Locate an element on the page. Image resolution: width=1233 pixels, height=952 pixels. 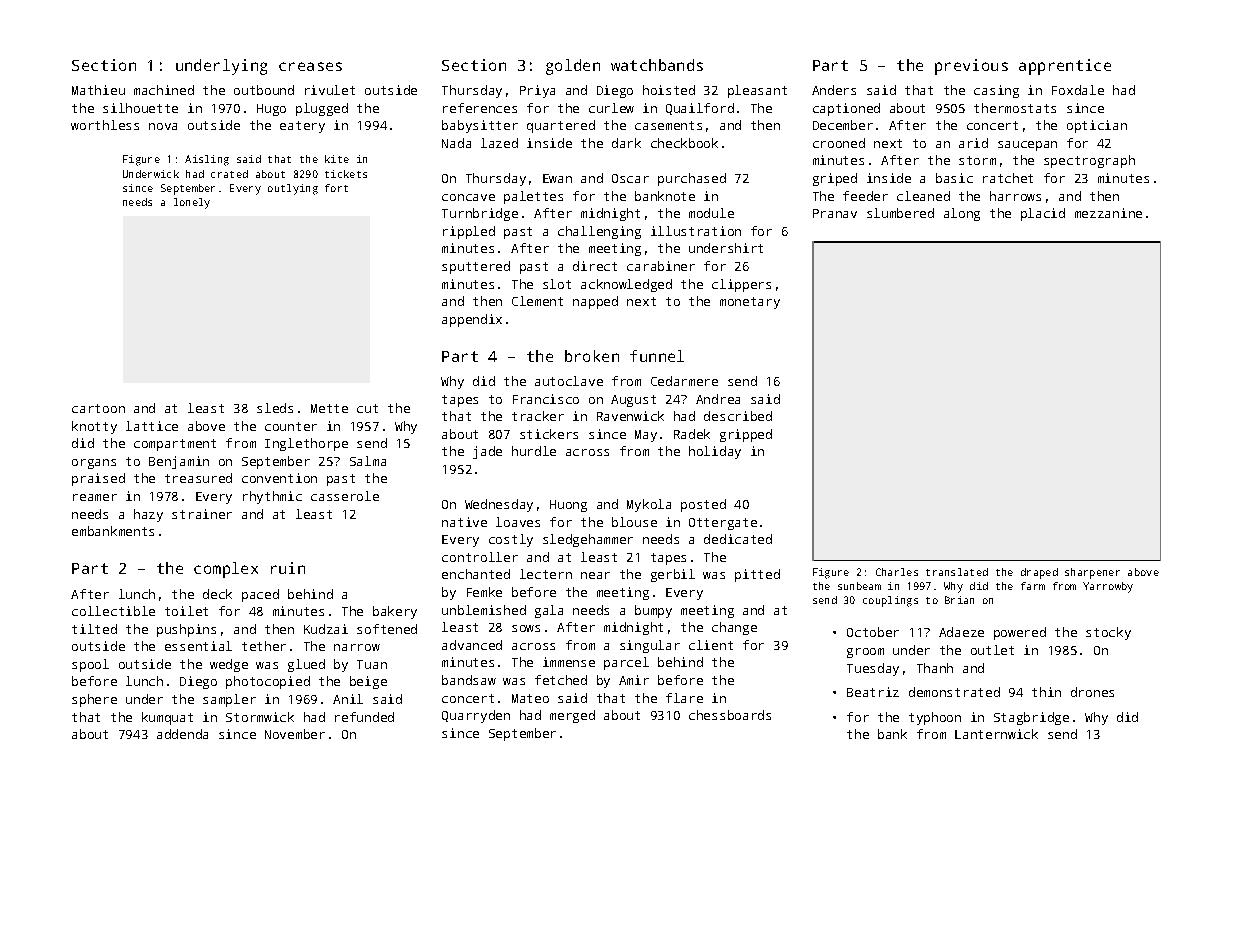
mezzanine is located at coordinates (1108, 213).
